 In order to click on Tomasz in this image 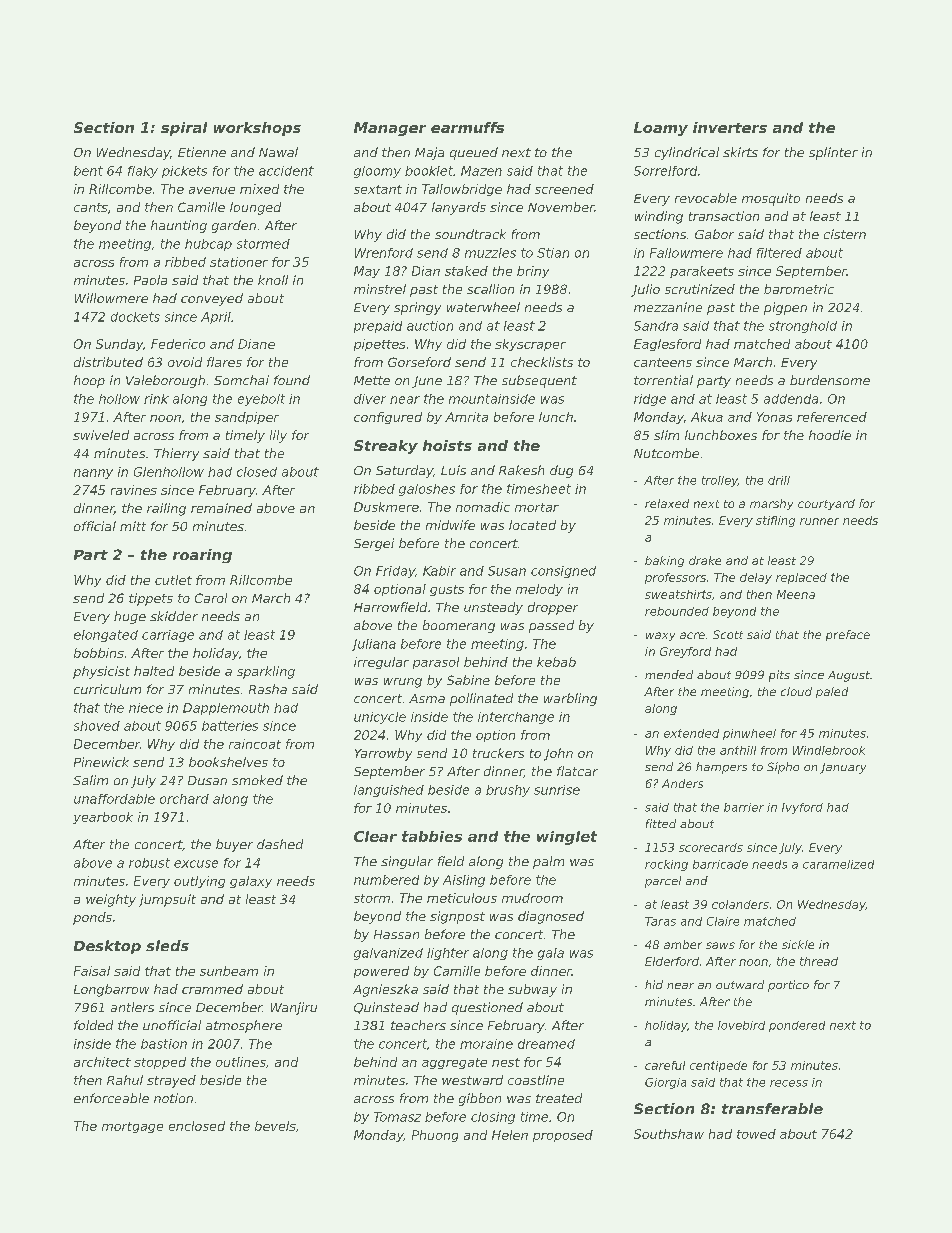, I will do `click(397, 1117)`.
